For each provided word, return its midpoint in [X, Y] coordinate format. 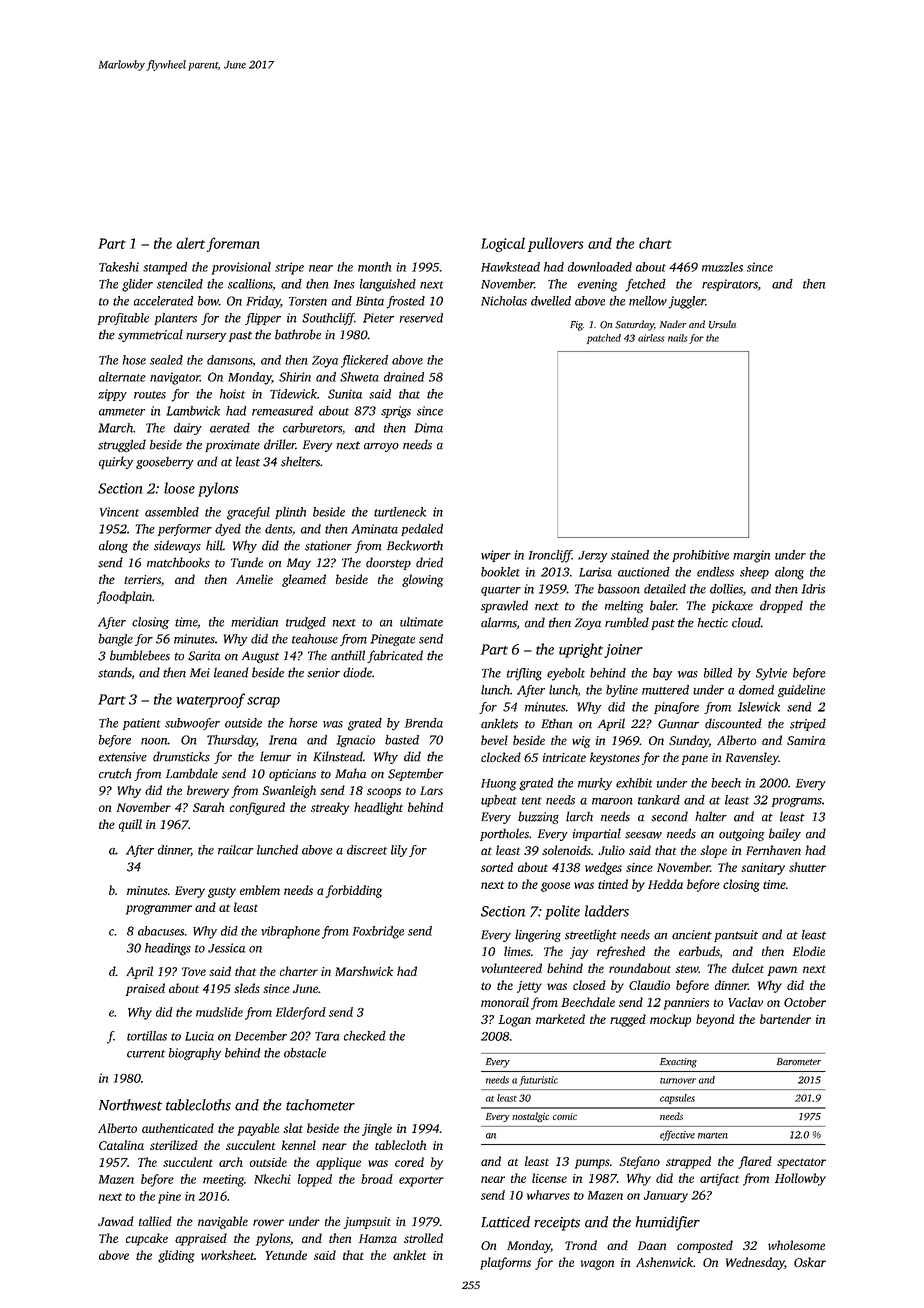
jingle [377, 1129]
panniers [686, 1004]
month [374, 267]
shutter [807, 867]
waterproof [211, 700]
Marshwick [364, 971]
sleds [247, 988]
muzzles [722, 267]
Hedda [665, 884]
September [416, 774]
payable [258, 1129]
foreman [233, 244]
